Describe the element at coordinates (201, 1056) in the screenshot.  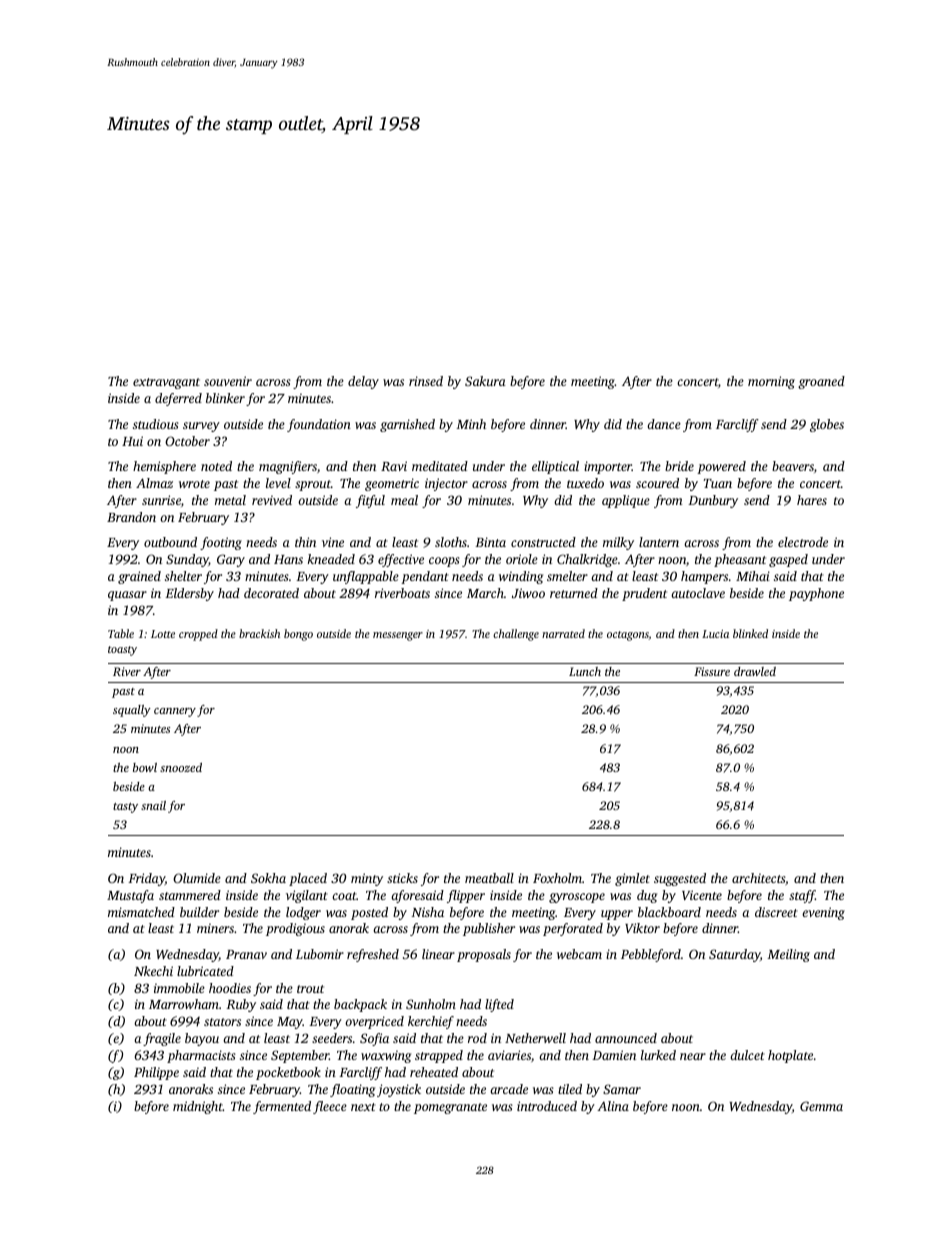
I see `pharmacists` at that location.
